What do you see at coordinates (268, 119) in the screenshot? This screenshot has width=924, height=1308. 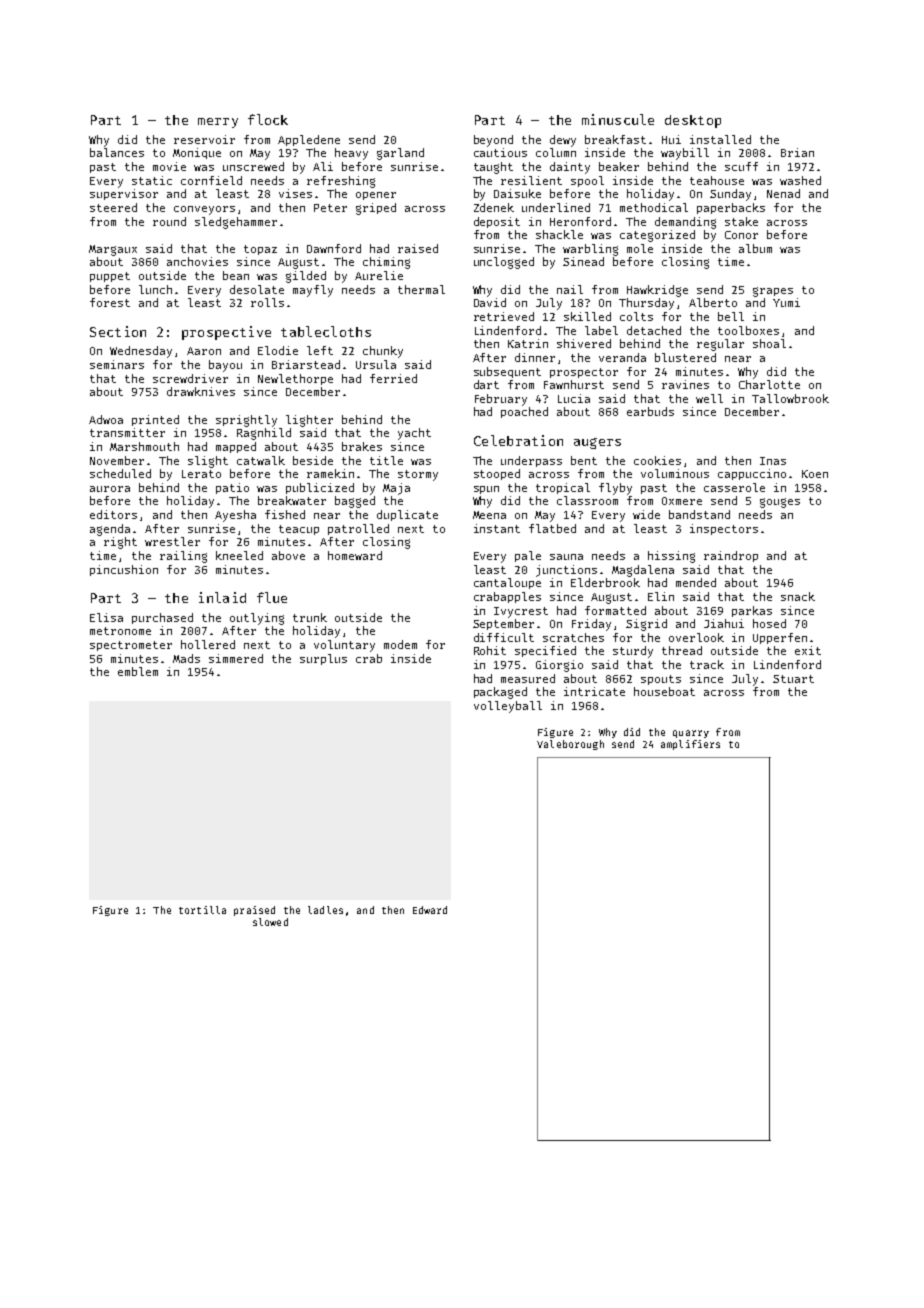 I see `flock` at bounding box center [268, 119].
